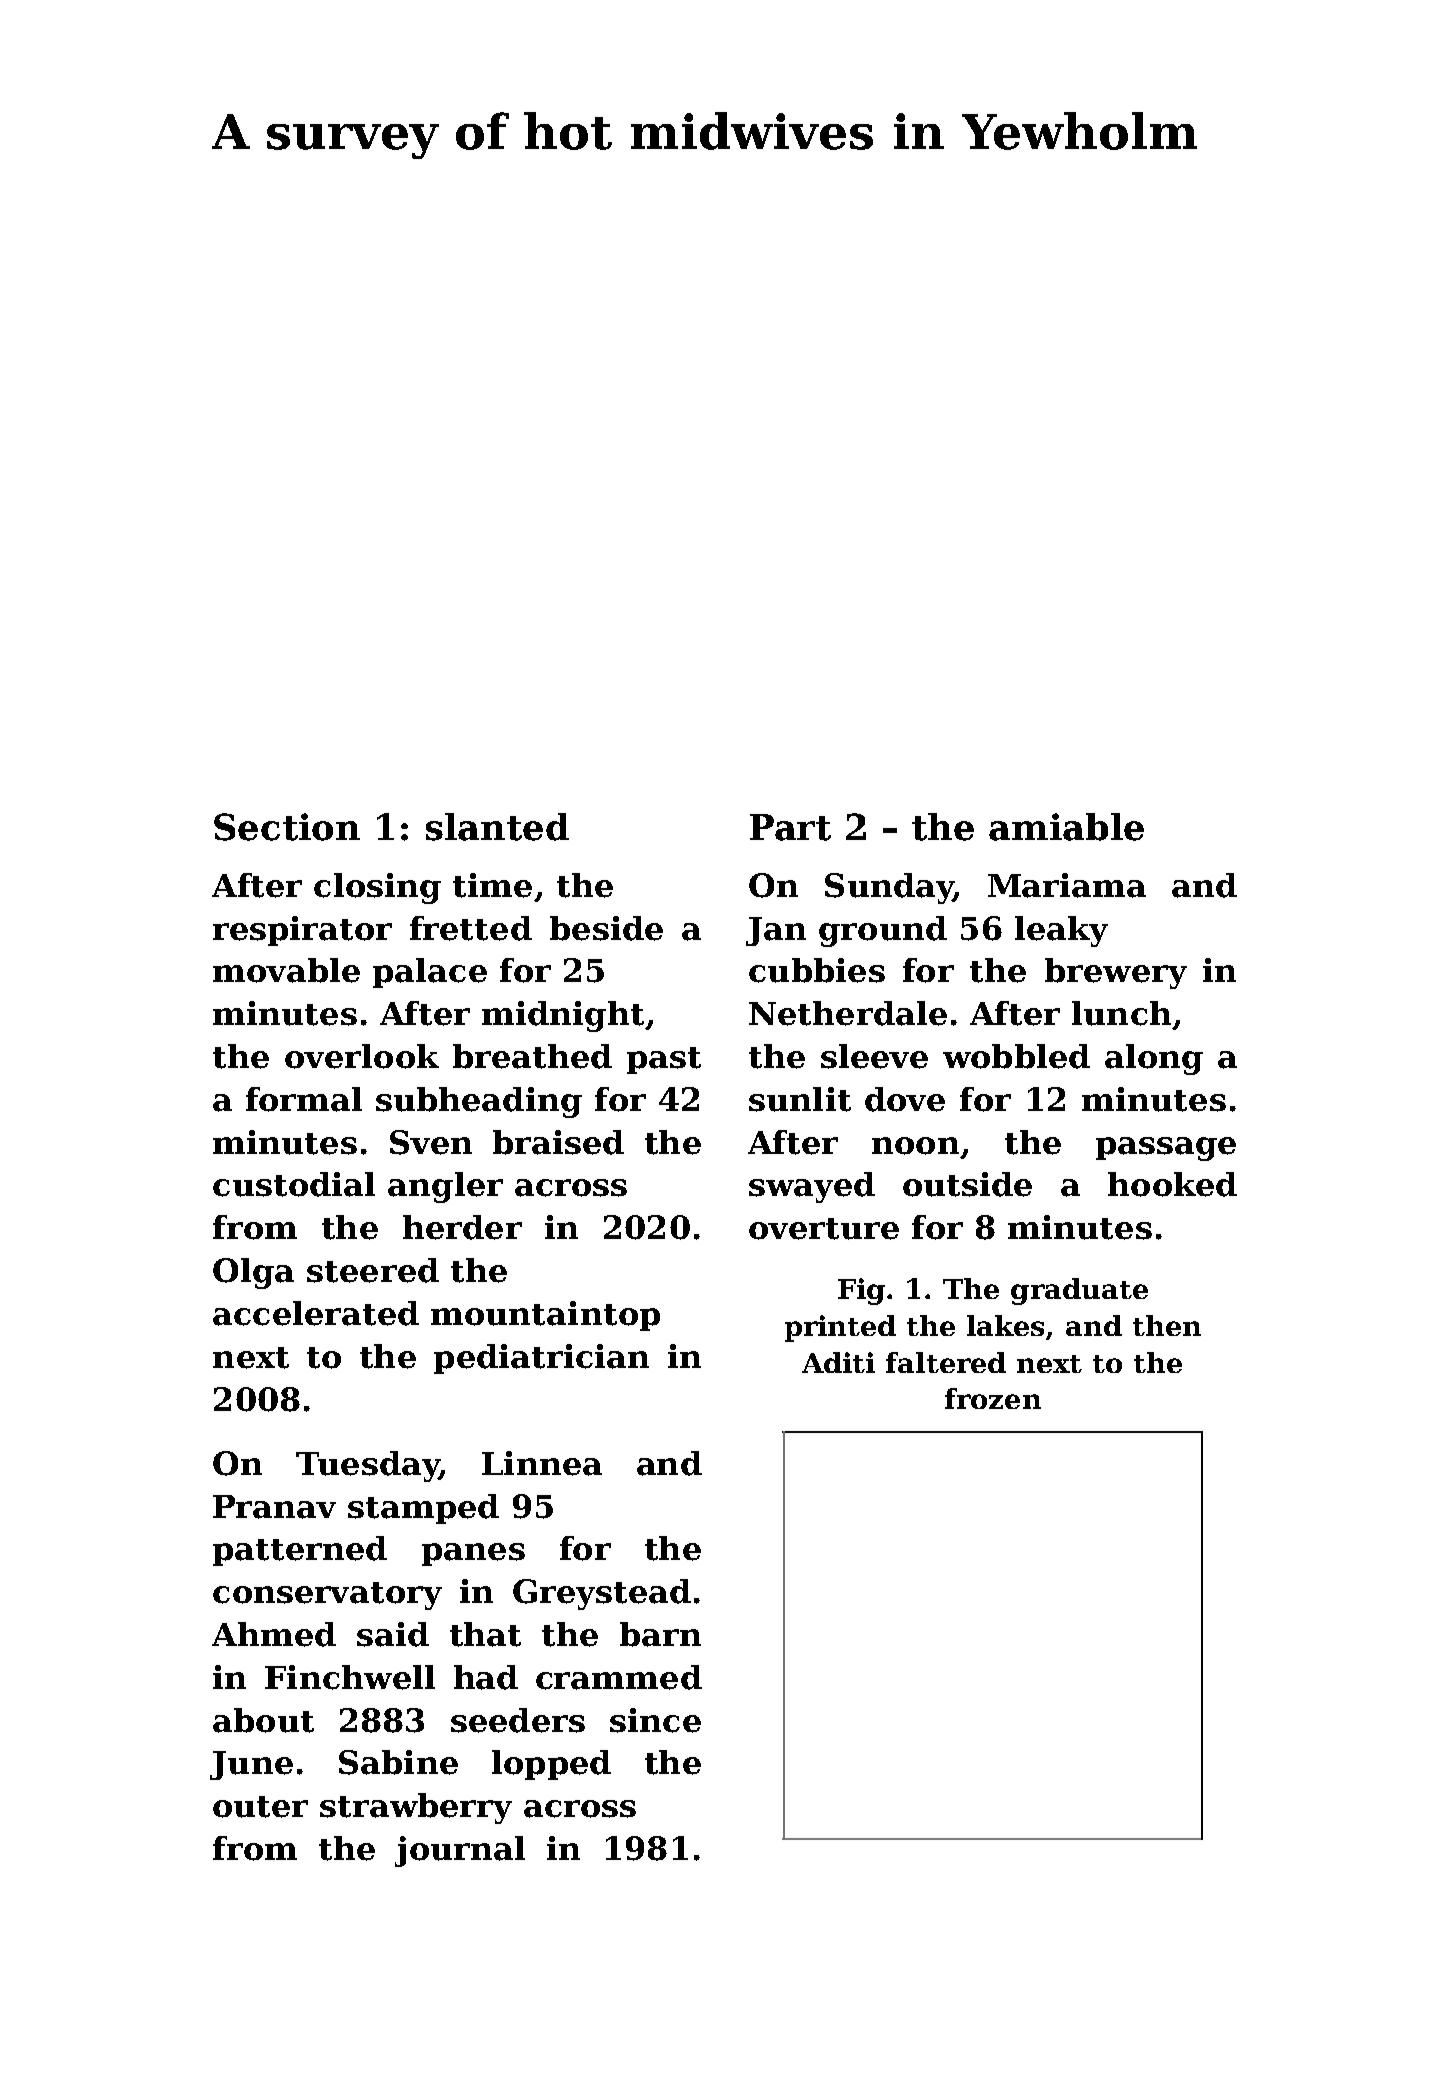  I want to click on slanted, so click(497, 827).
